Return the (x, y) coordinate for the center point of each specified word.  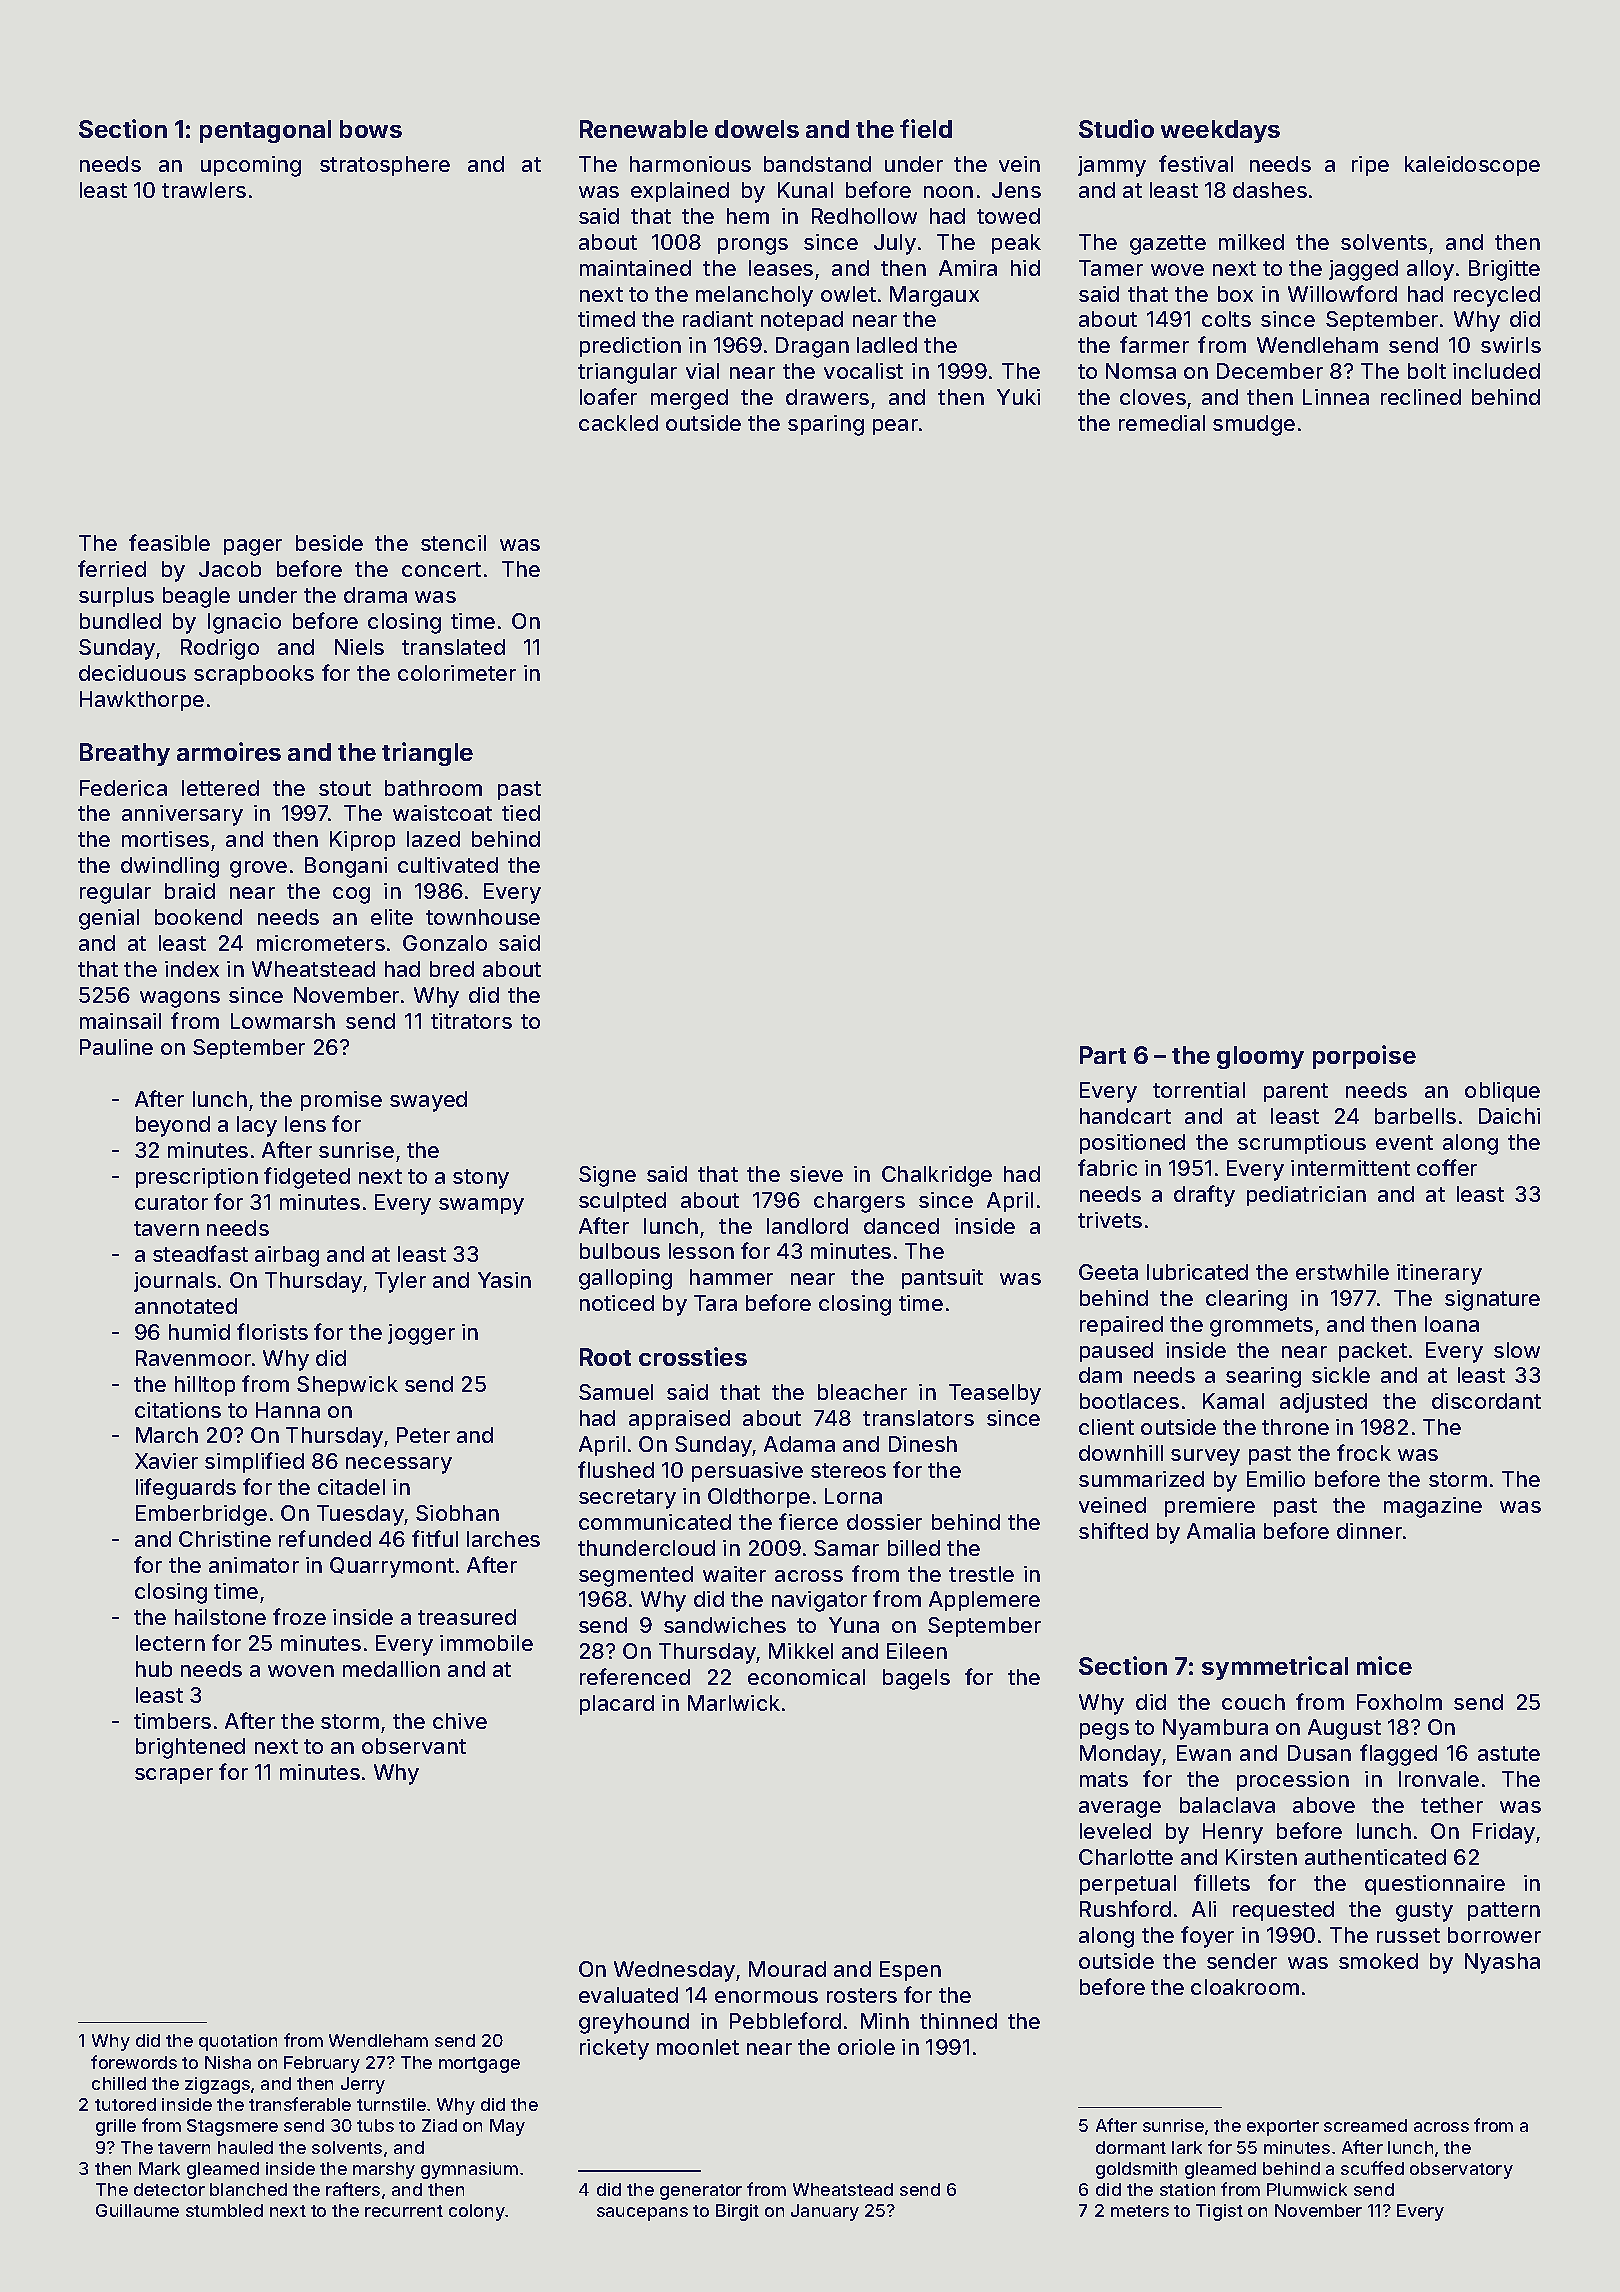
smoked (1378, 1961)
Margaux (934, 296)
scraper (174, 1776)
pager (253, 547)
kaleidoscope (1472, 166)
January (825, 2212)
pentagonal (265, 131)
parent (1296, 1092)
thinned (958, 2021)
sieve (816, 1174)
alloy (1430, 270)
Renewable (644, 129)
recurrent (404, 2211)
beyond (173, 1126)
